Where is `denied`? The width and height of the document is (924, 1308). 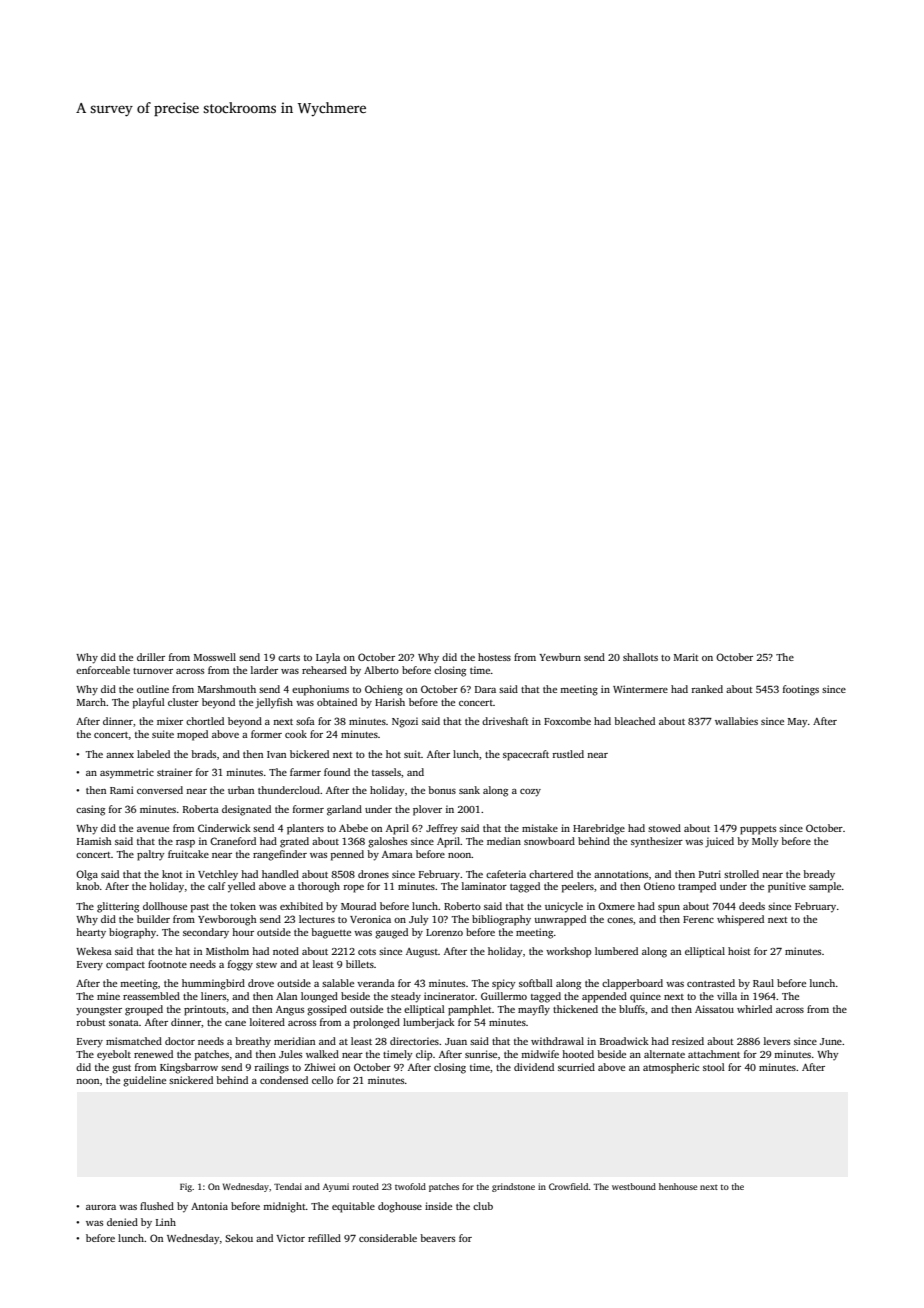
denied is located at coordinates (122, 1222).
